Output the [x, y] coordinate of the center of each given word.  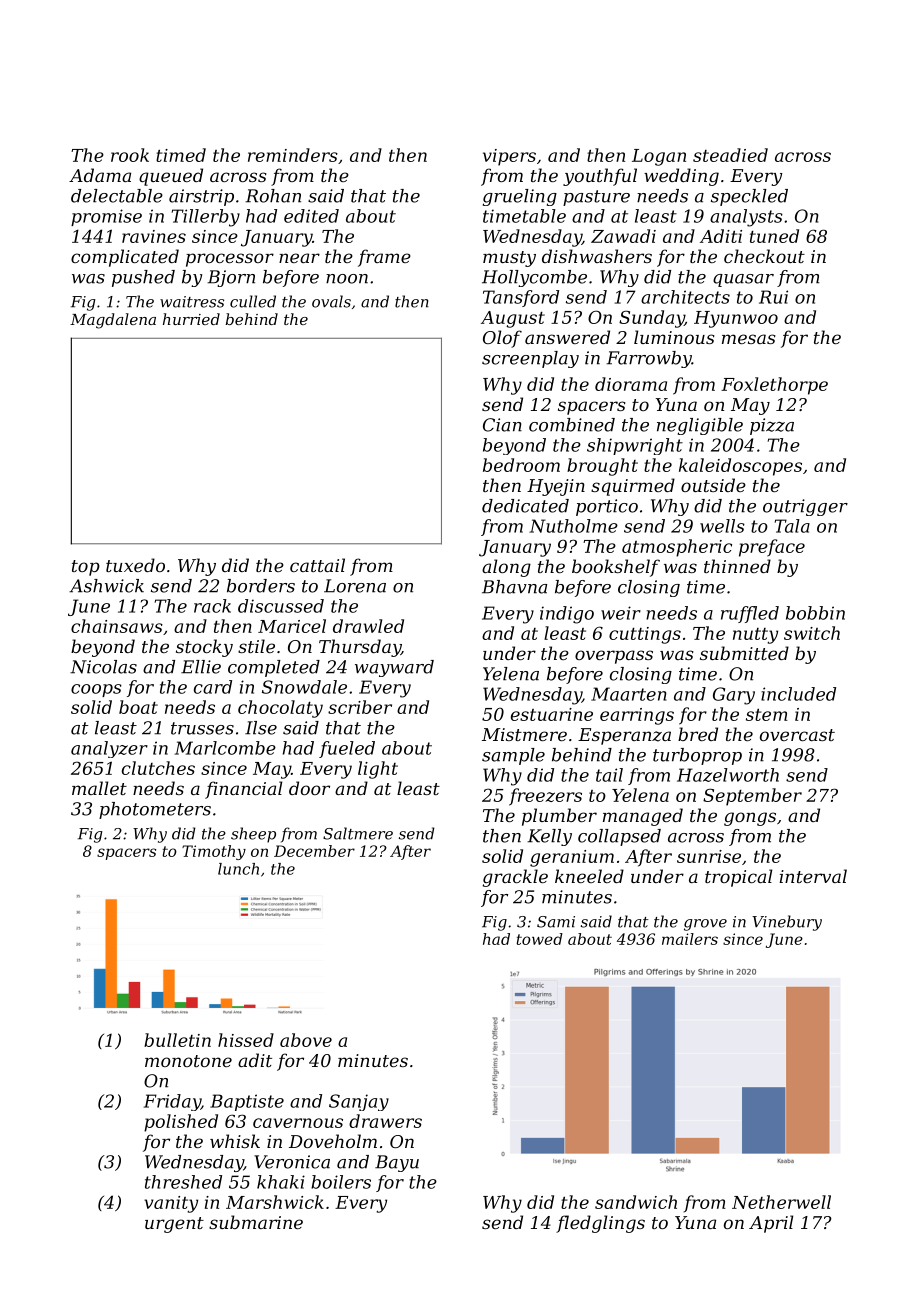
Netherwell [781, 1202]
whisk [235, 1141]
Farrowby [649, 359]
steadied [730, 155]
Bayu [397, 1163]
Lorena [355, 586]
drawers [385, 1121]
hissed [246, 1040]
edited [311, 216]
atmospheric [677, 548]
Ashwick [106, 586]
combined [572, 425]
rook [130, 155]
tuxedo [135, 565]
